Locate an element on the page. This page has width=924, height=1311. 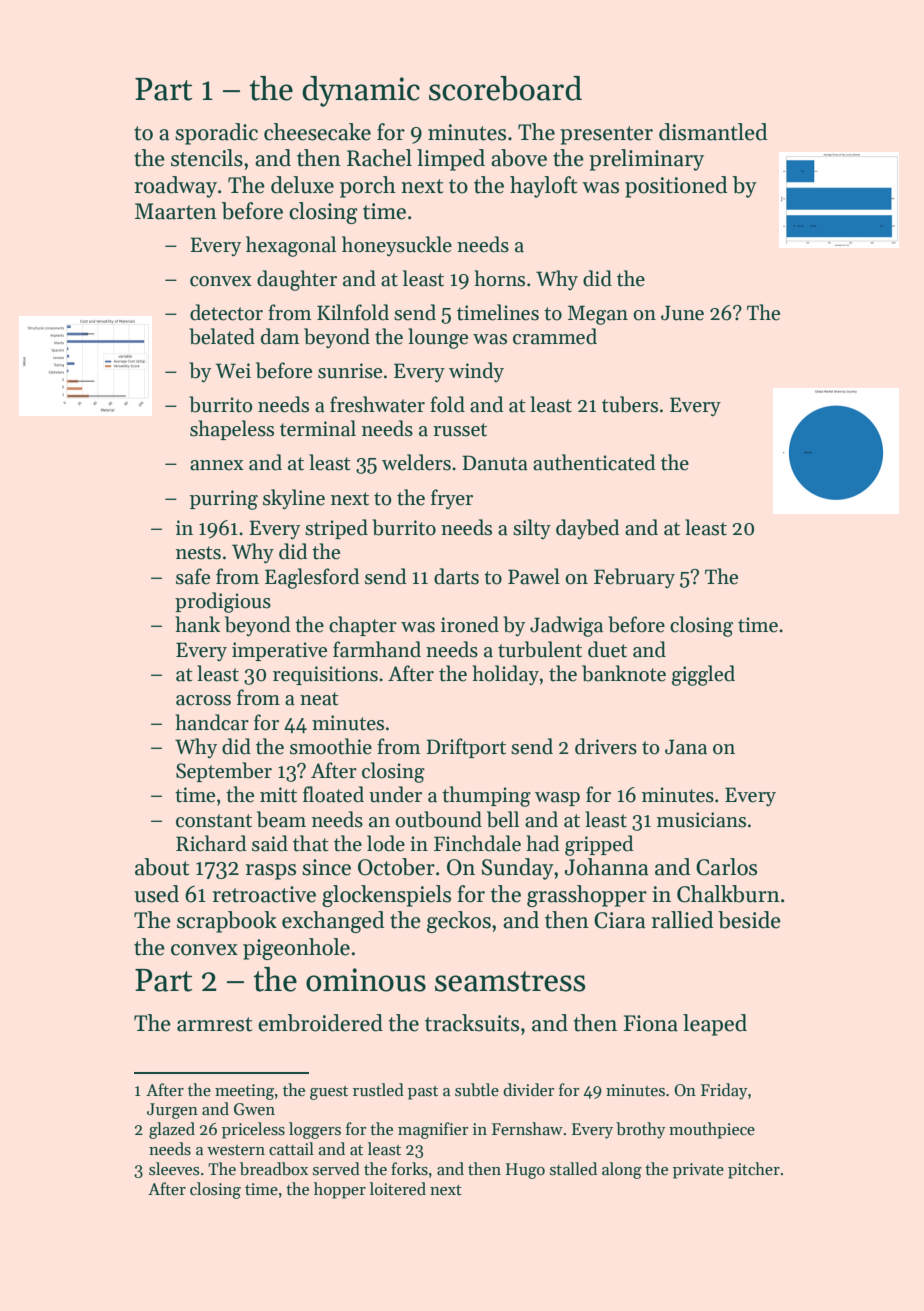
holiday is located at coordinates (505, 675).
